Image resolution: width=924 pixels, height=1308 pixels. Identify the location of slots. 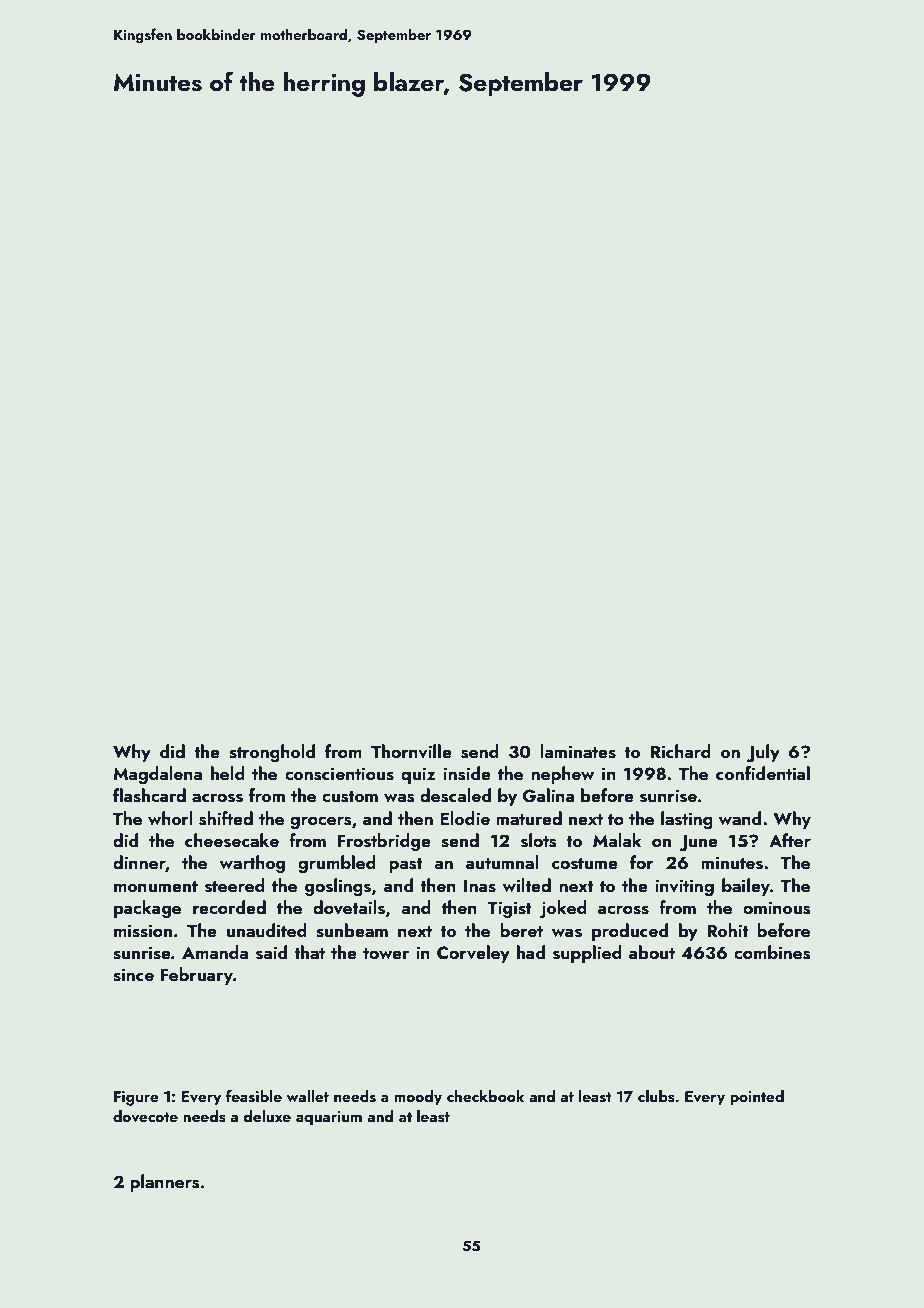
(539, 840).
